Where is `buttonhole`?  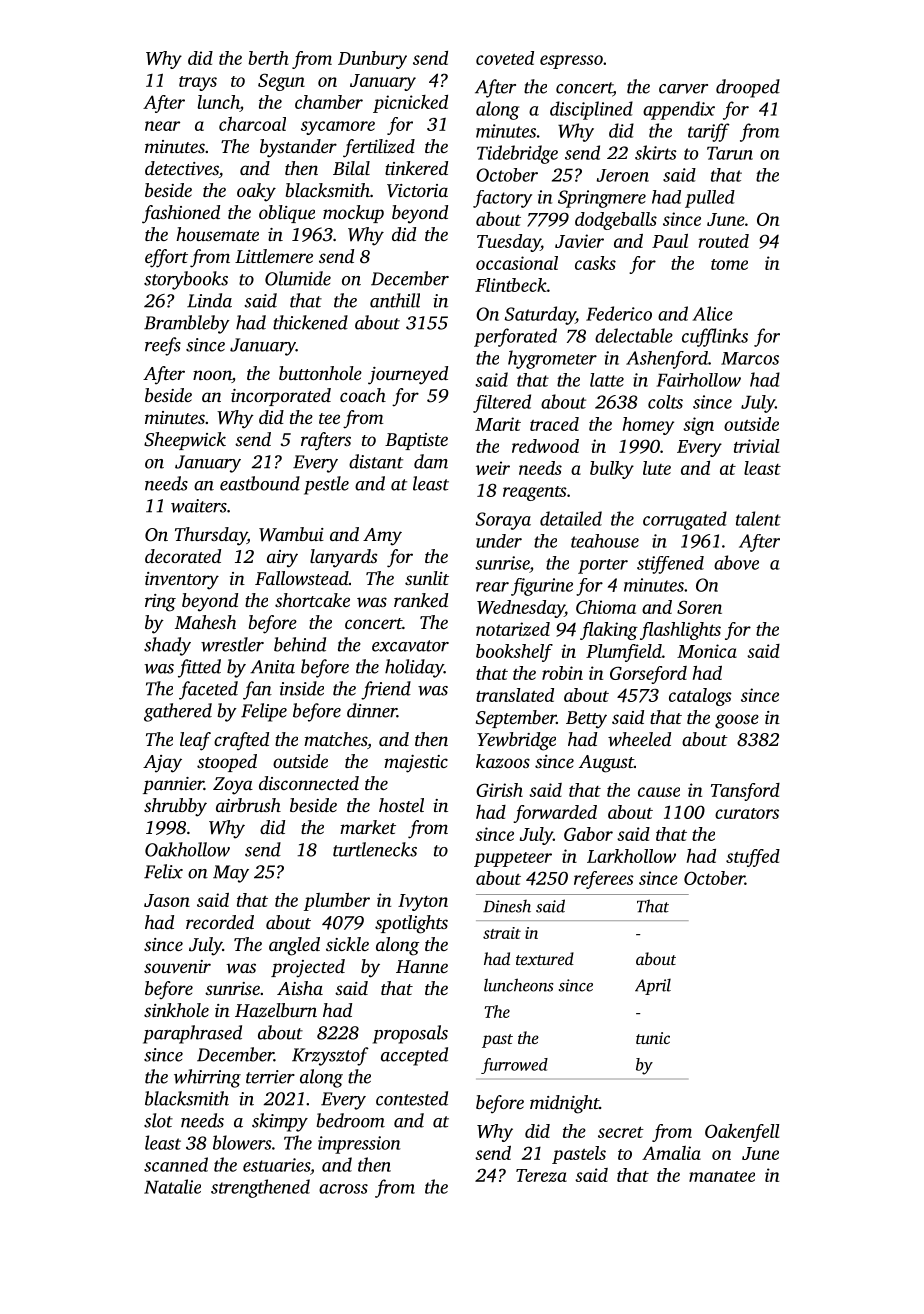
buttonhole is located at coordinates (320, 373).
